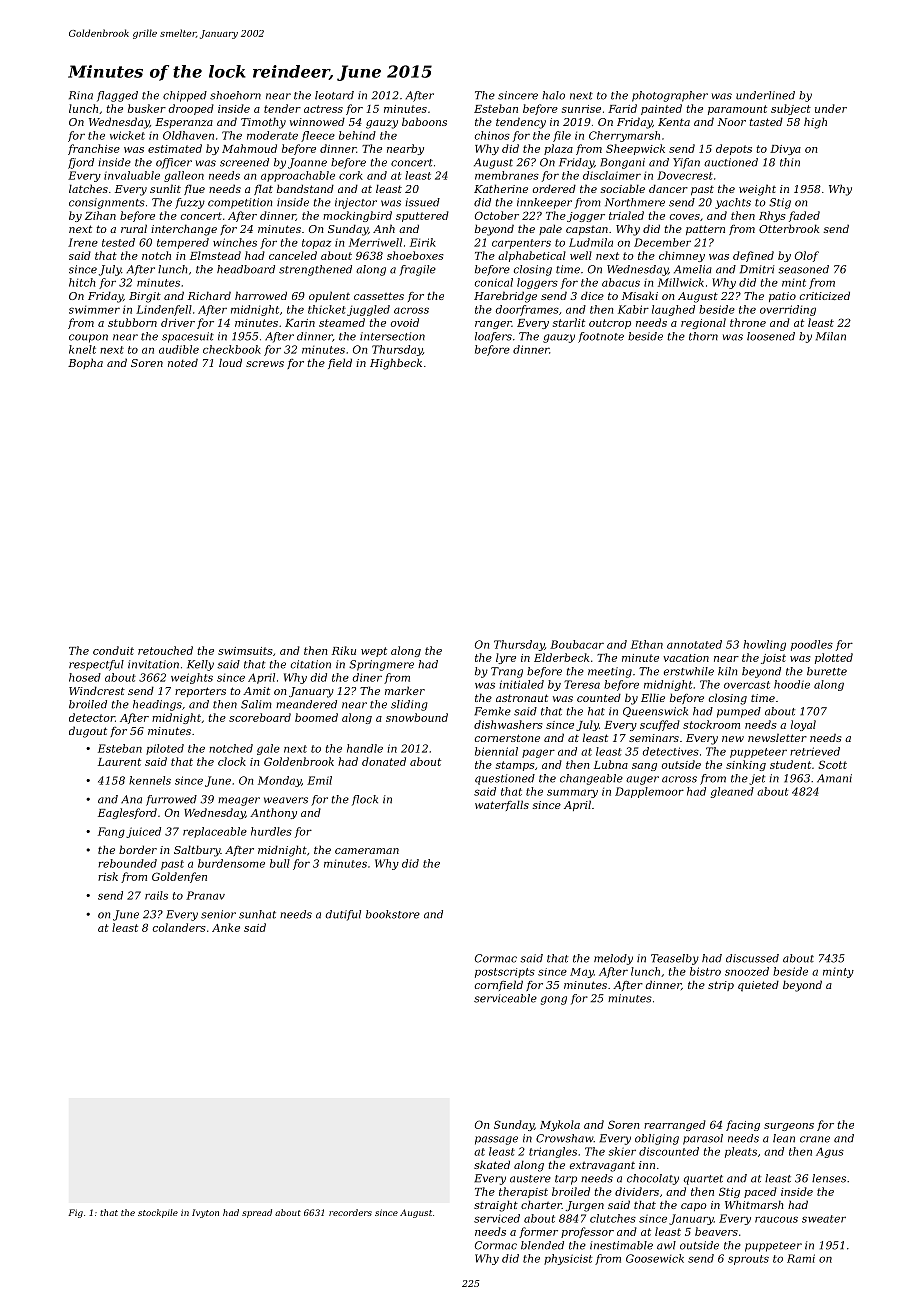 This image has height=1308, width=924. I want to click on loafers, so click(493, 337).
